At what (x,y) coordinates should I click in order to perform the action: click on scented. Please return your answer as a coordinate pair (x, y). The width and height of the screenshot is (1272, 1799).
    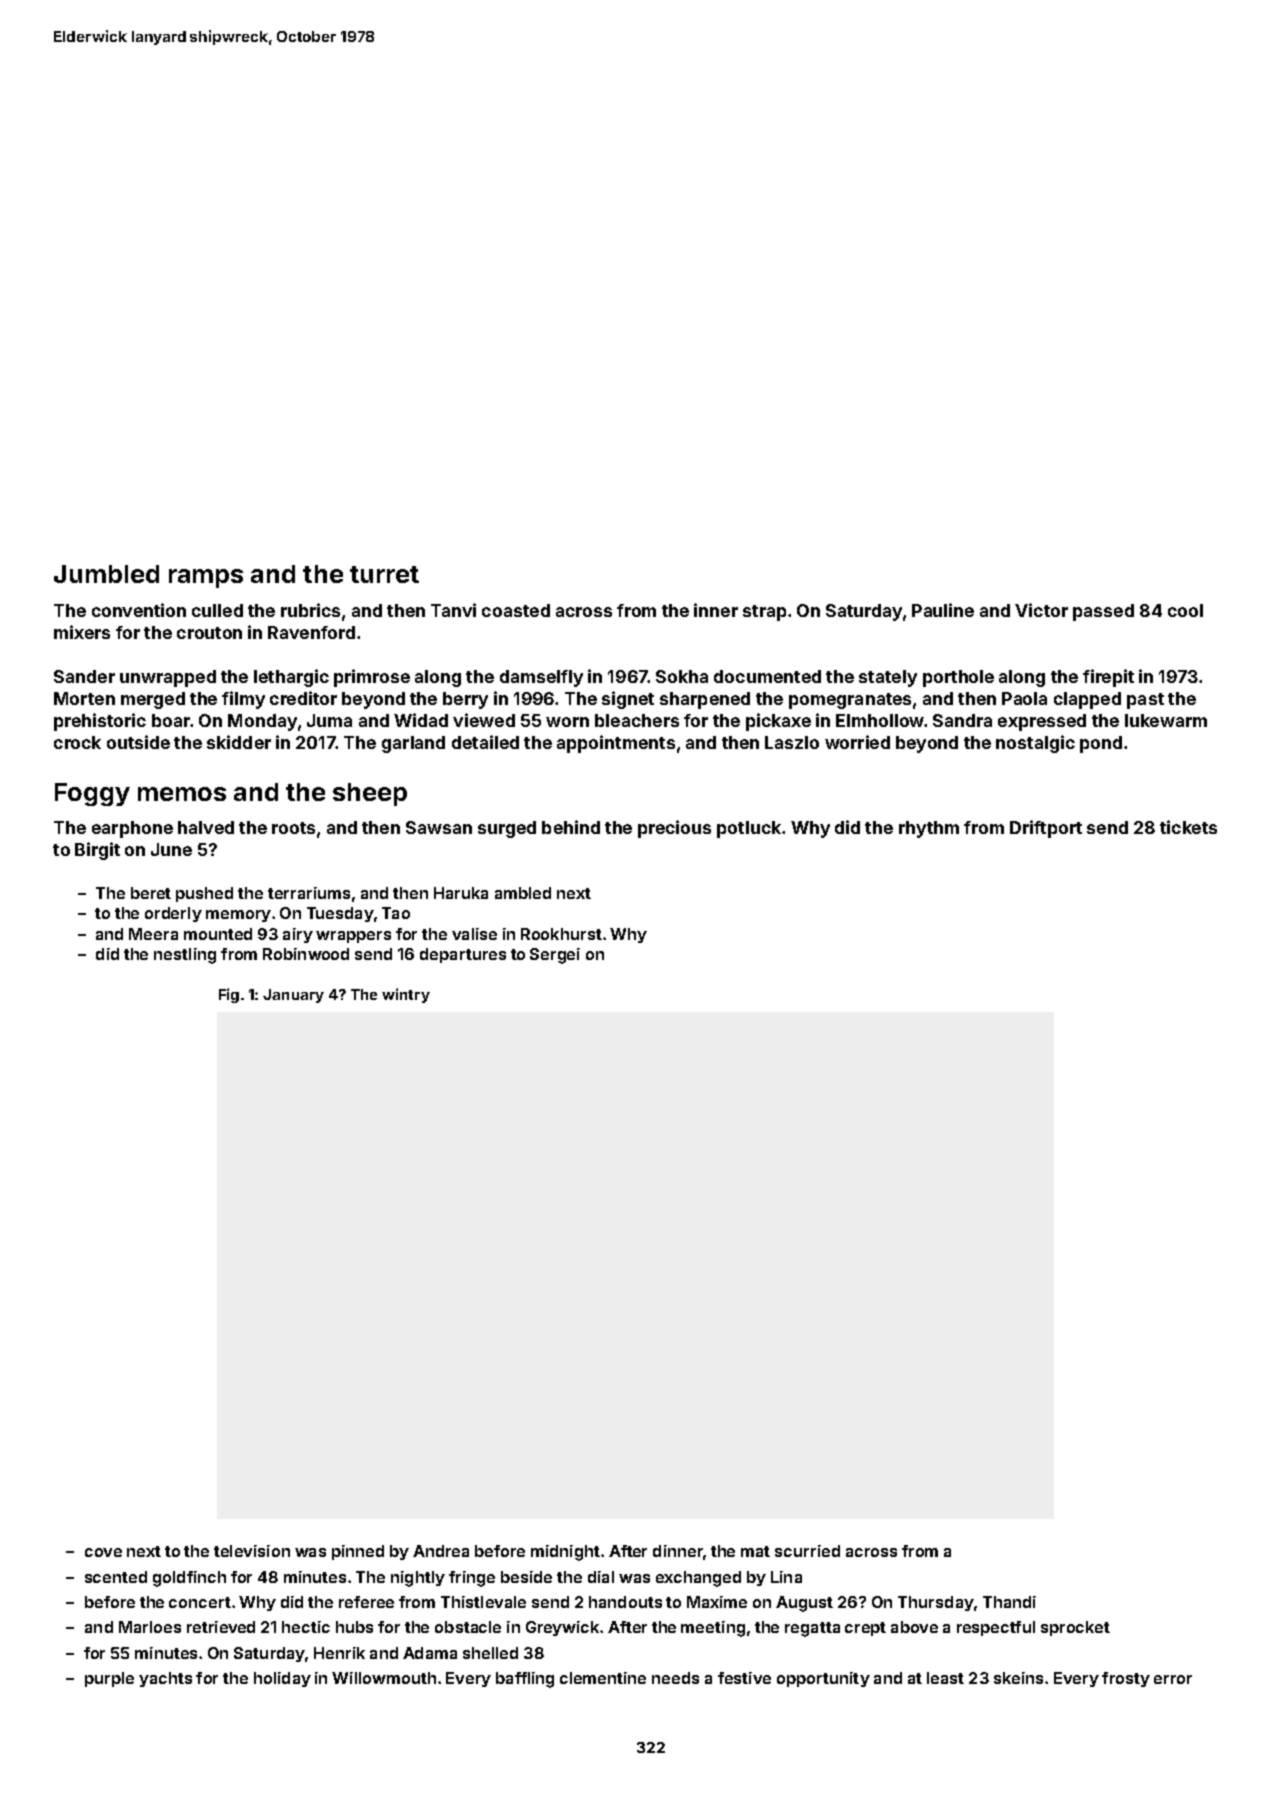
    Looking at the image, I should click on (116, 1577).
